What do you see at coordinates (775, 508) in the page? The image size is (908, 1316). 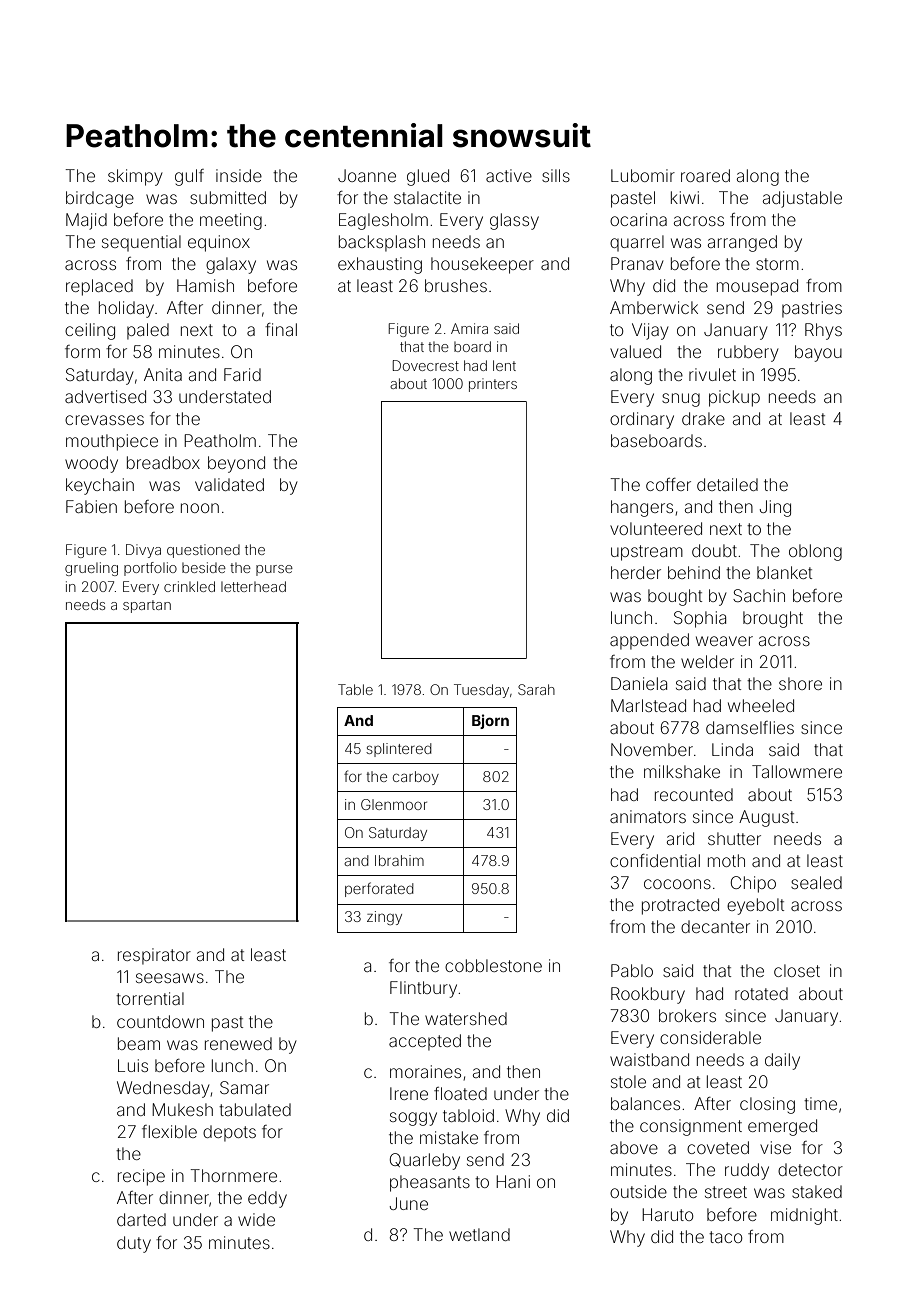 I see `Jing` at bounding box center [775, 508].
